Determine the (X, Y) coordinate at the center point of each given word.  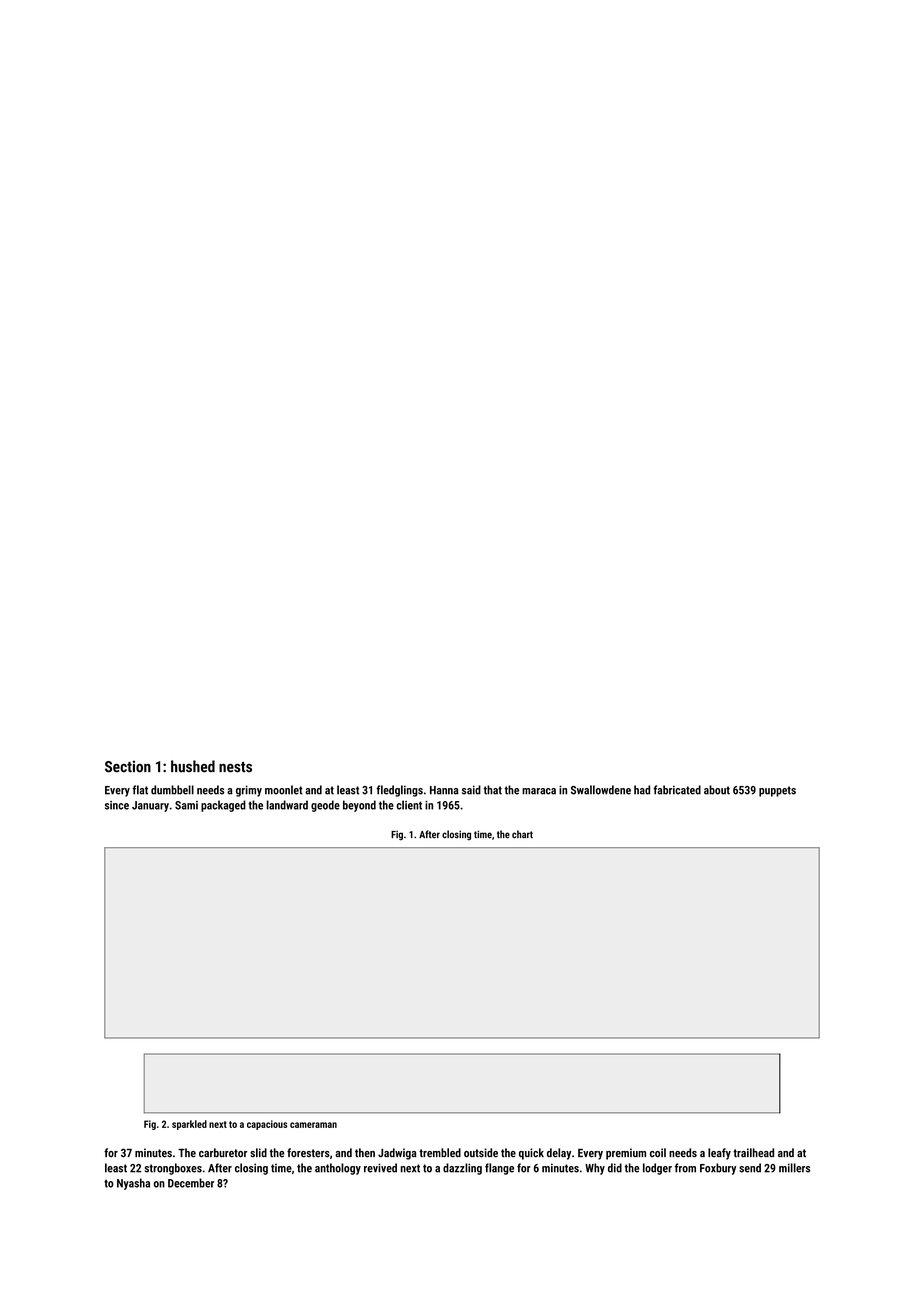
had (642, 790)
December (191, 1183)
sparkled (189, 1125)
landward (287, 805)
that (493, 790)
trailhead (753, 1152)
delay (559, 1154)
